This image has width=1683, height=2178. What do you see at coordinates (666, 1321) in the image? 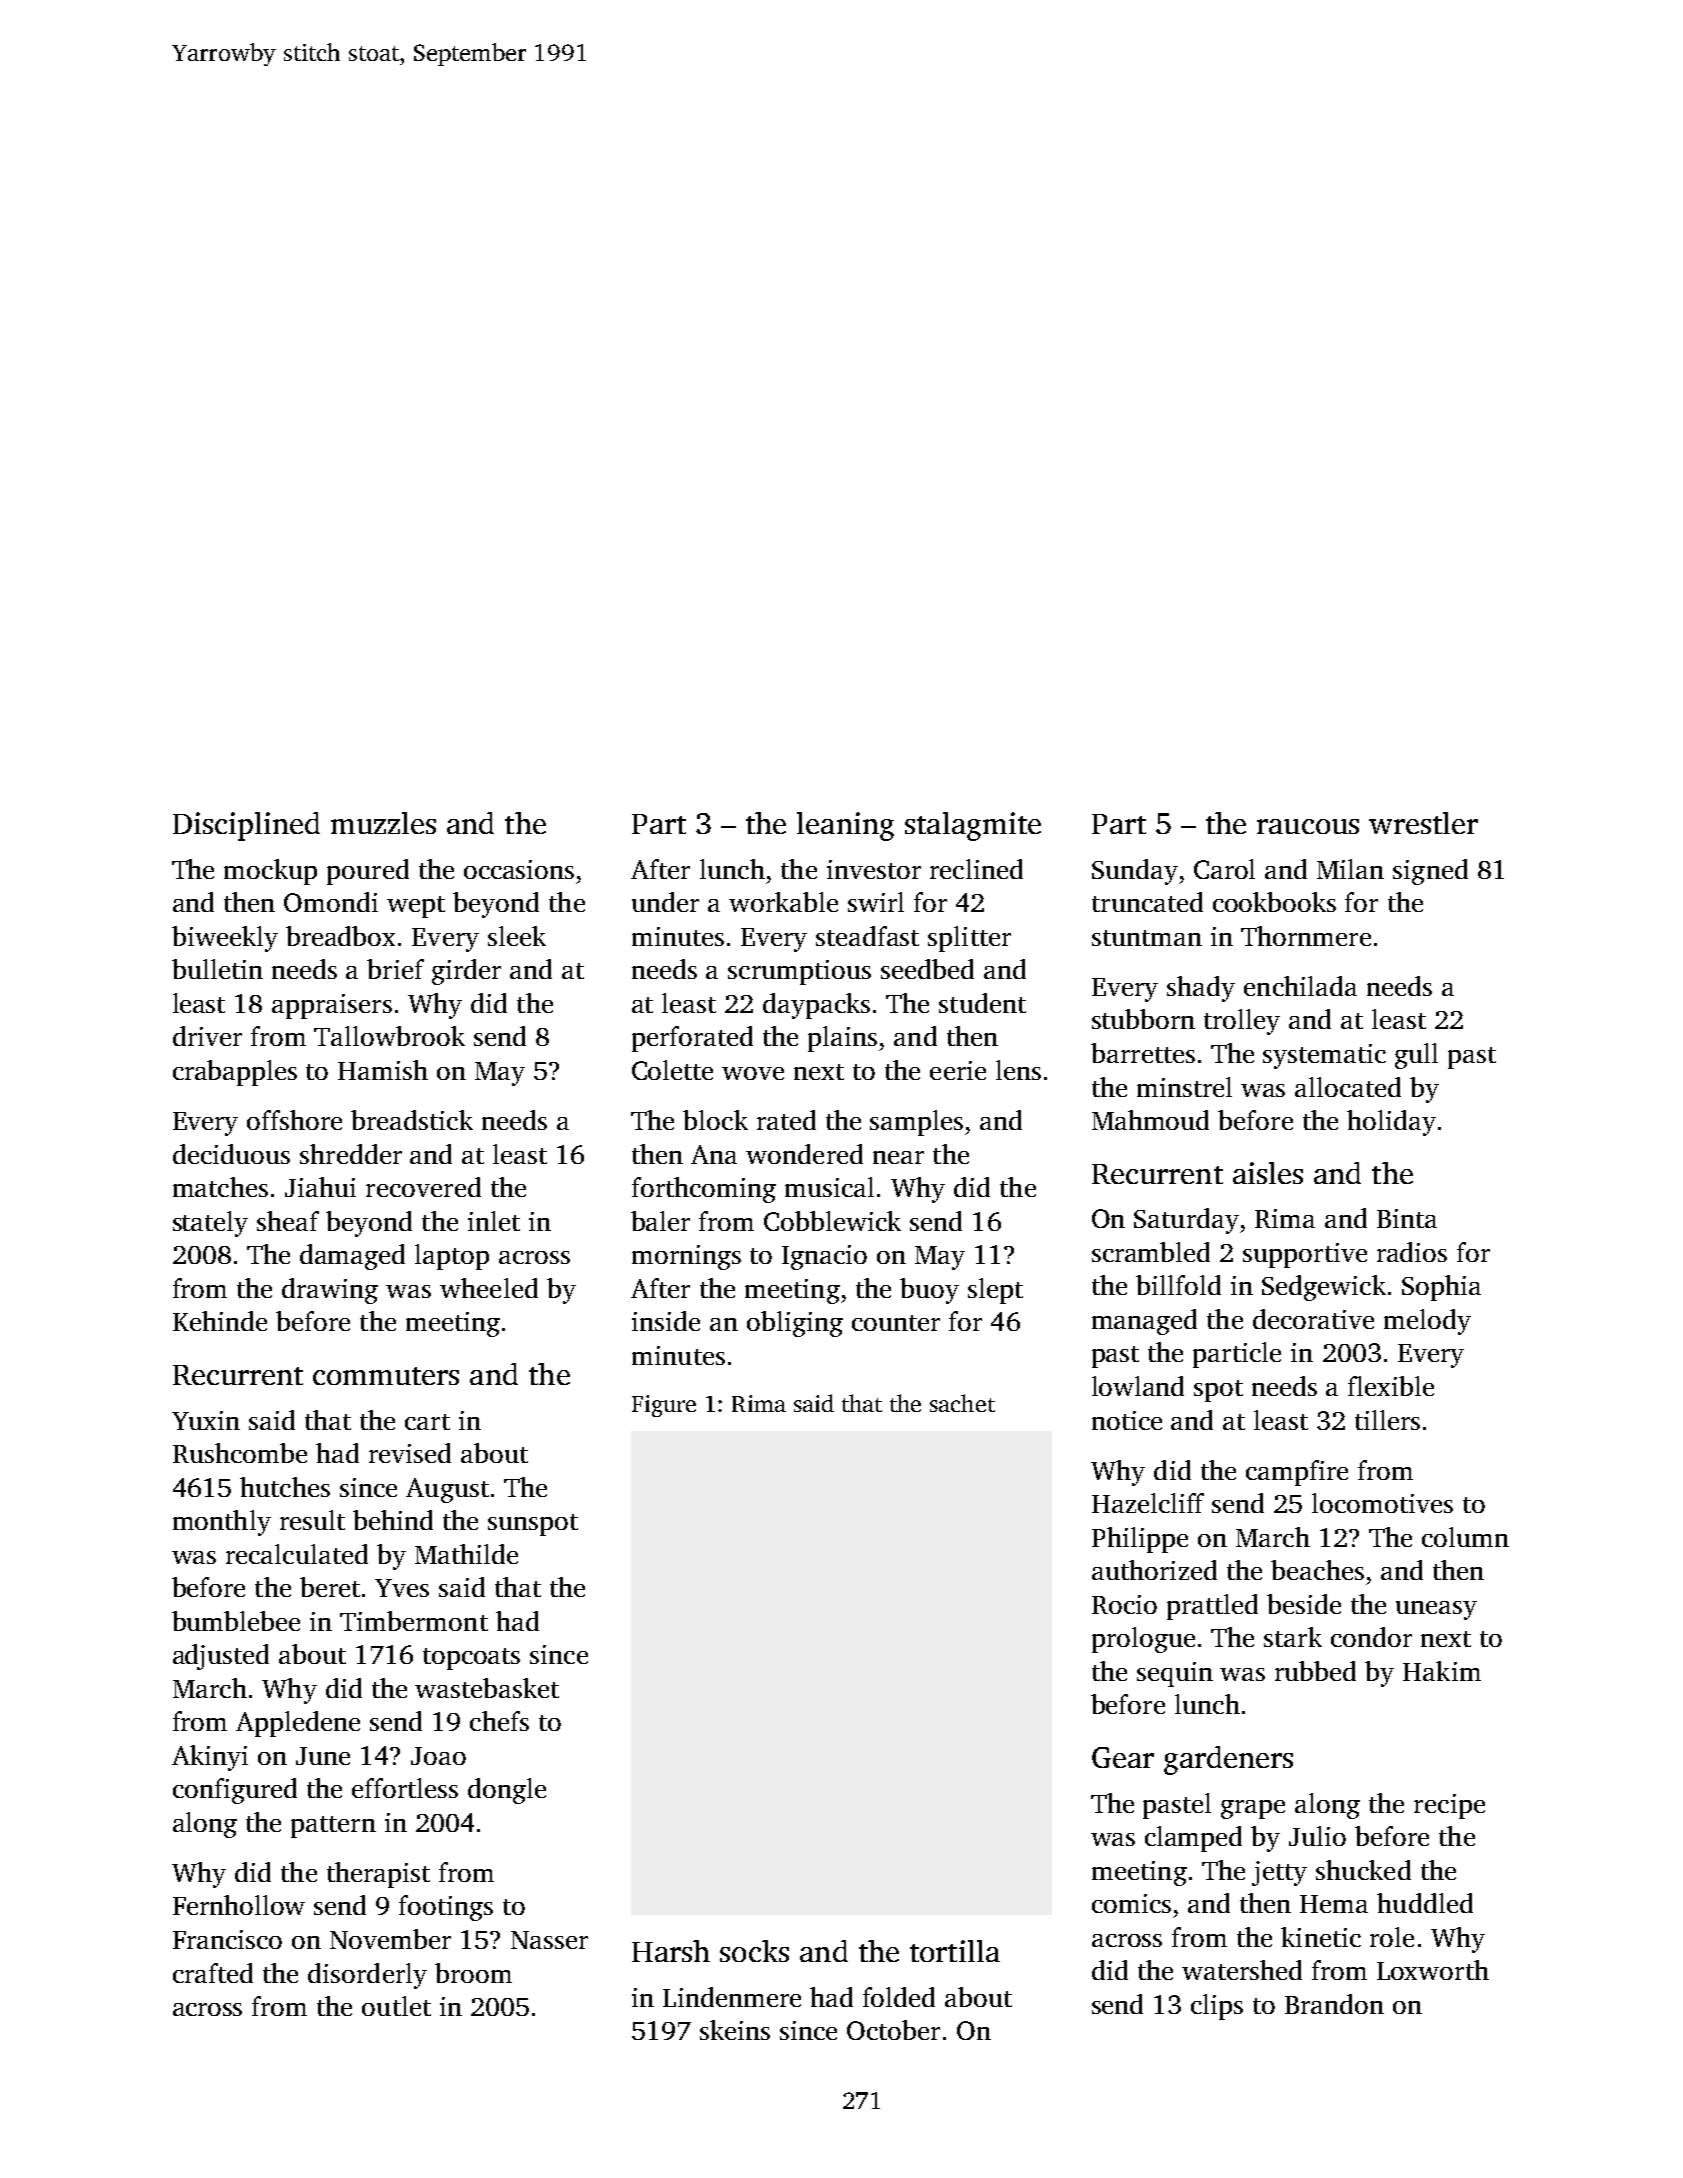
I see `inside` at bounding box center [666, 1321].
